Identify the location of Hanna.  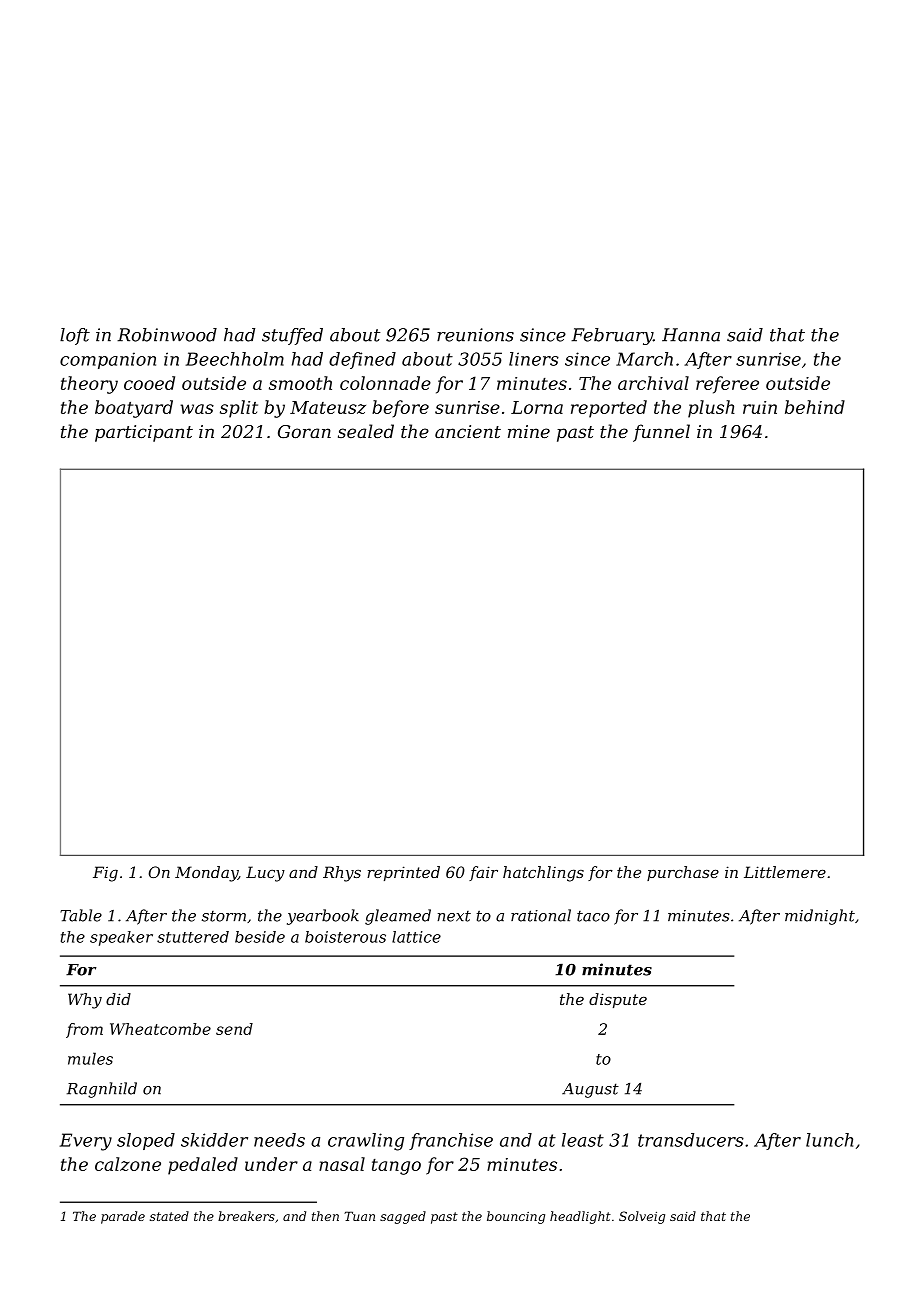
(691, 335).
